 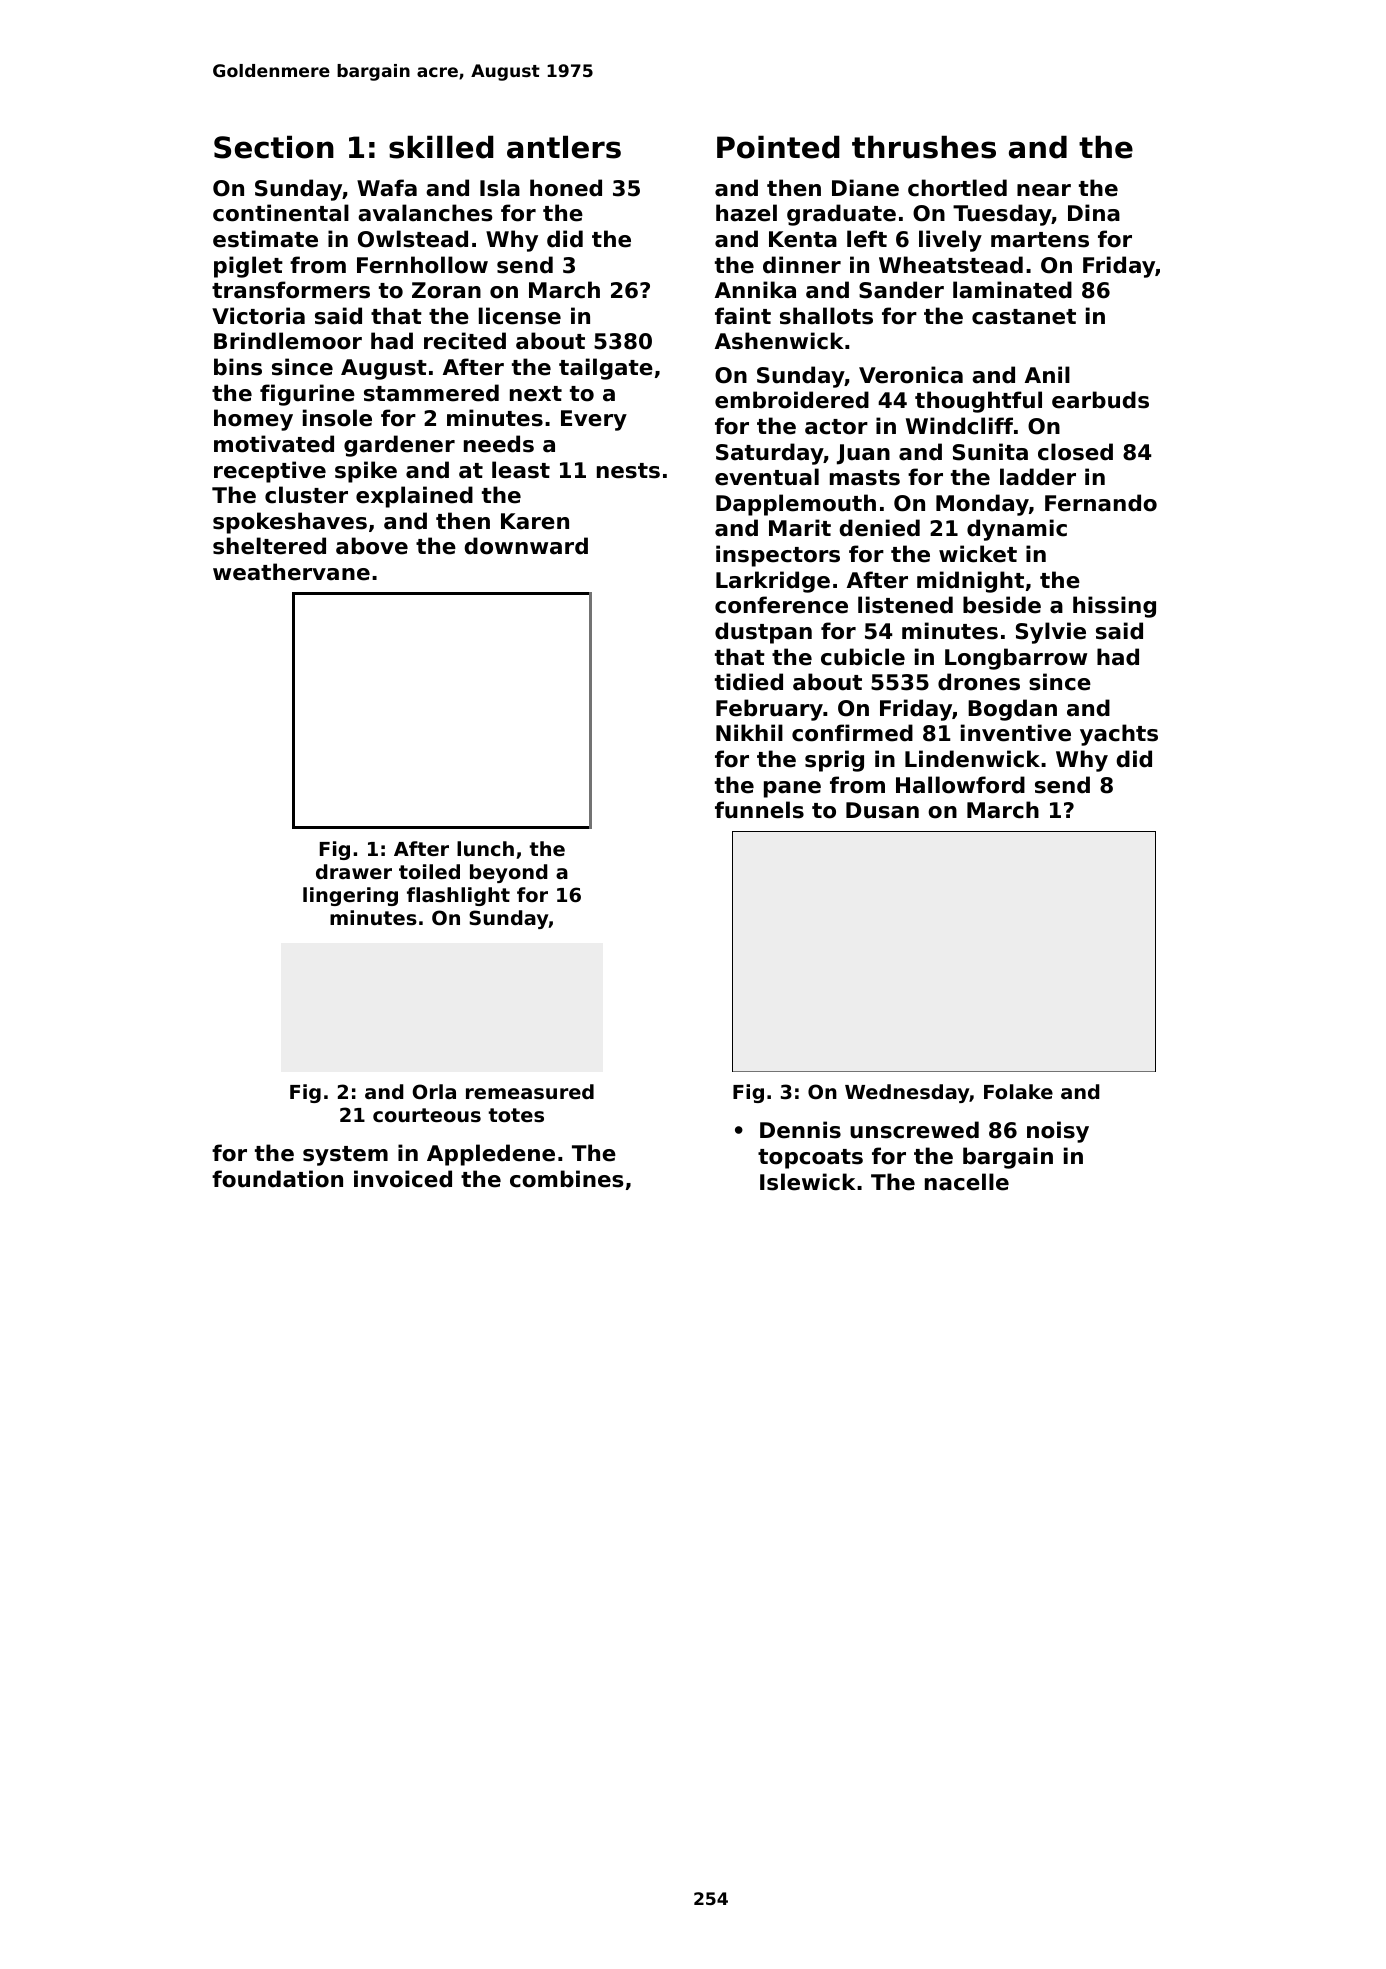 What do you see at coordinates (778, 147) in the screenshot?
I see `Pointed` at bounding box center [778, 147].
